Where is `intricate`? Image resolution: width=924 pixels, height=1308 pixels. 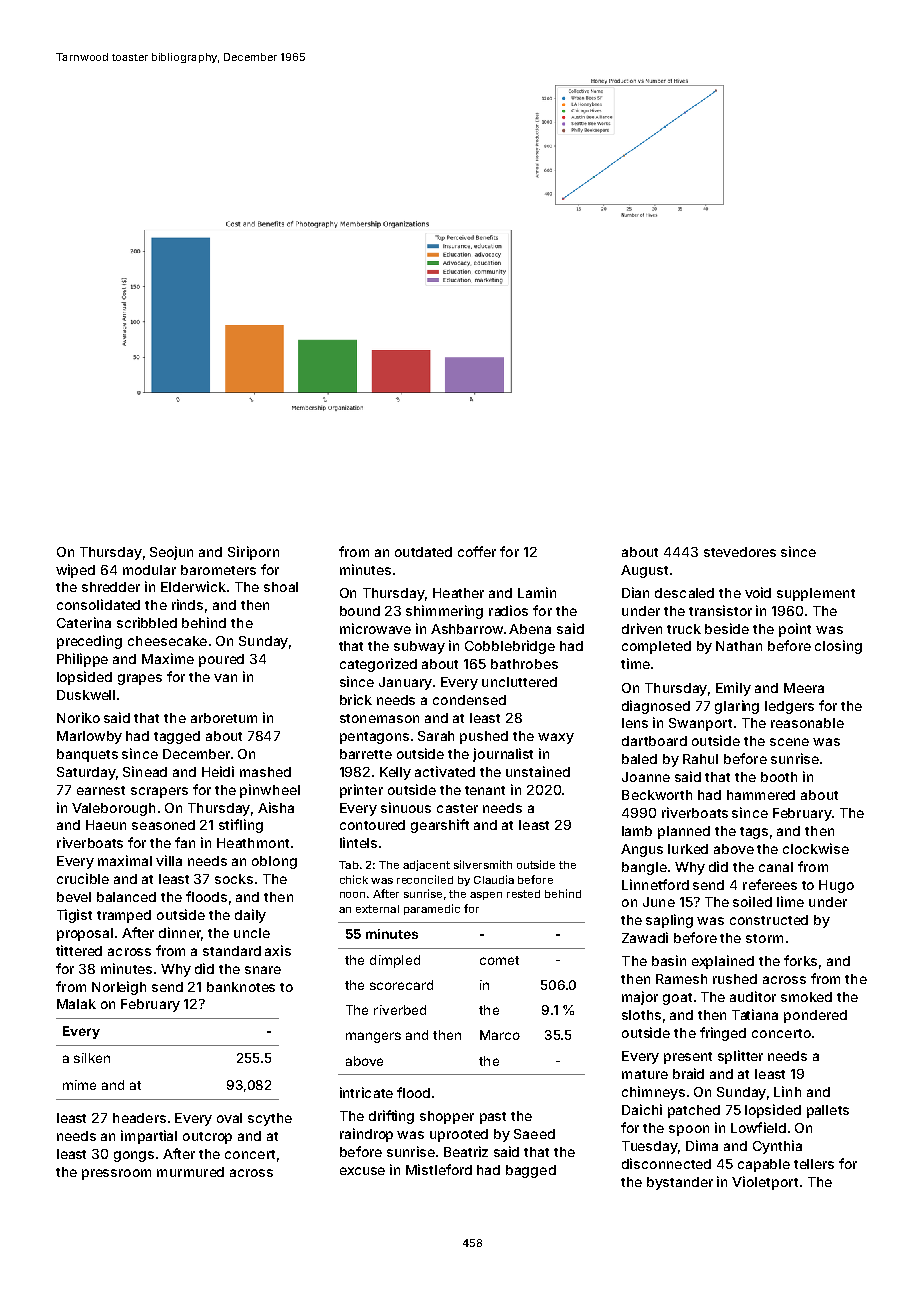
intricate is located at coordinates (366, 1092).
